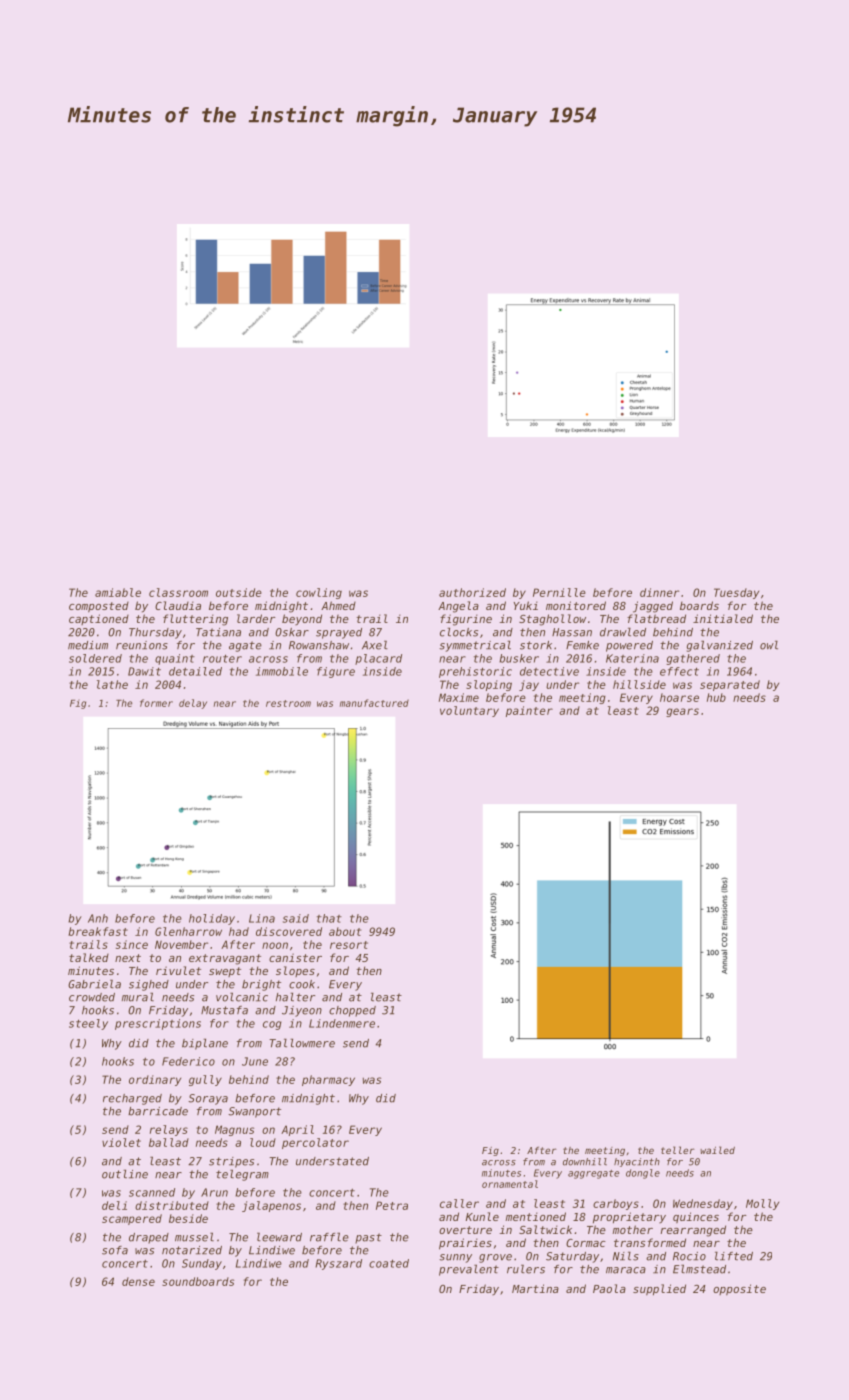  Describe the element at coordinates (212, 919) in the image. I see `holiday` at that location.
